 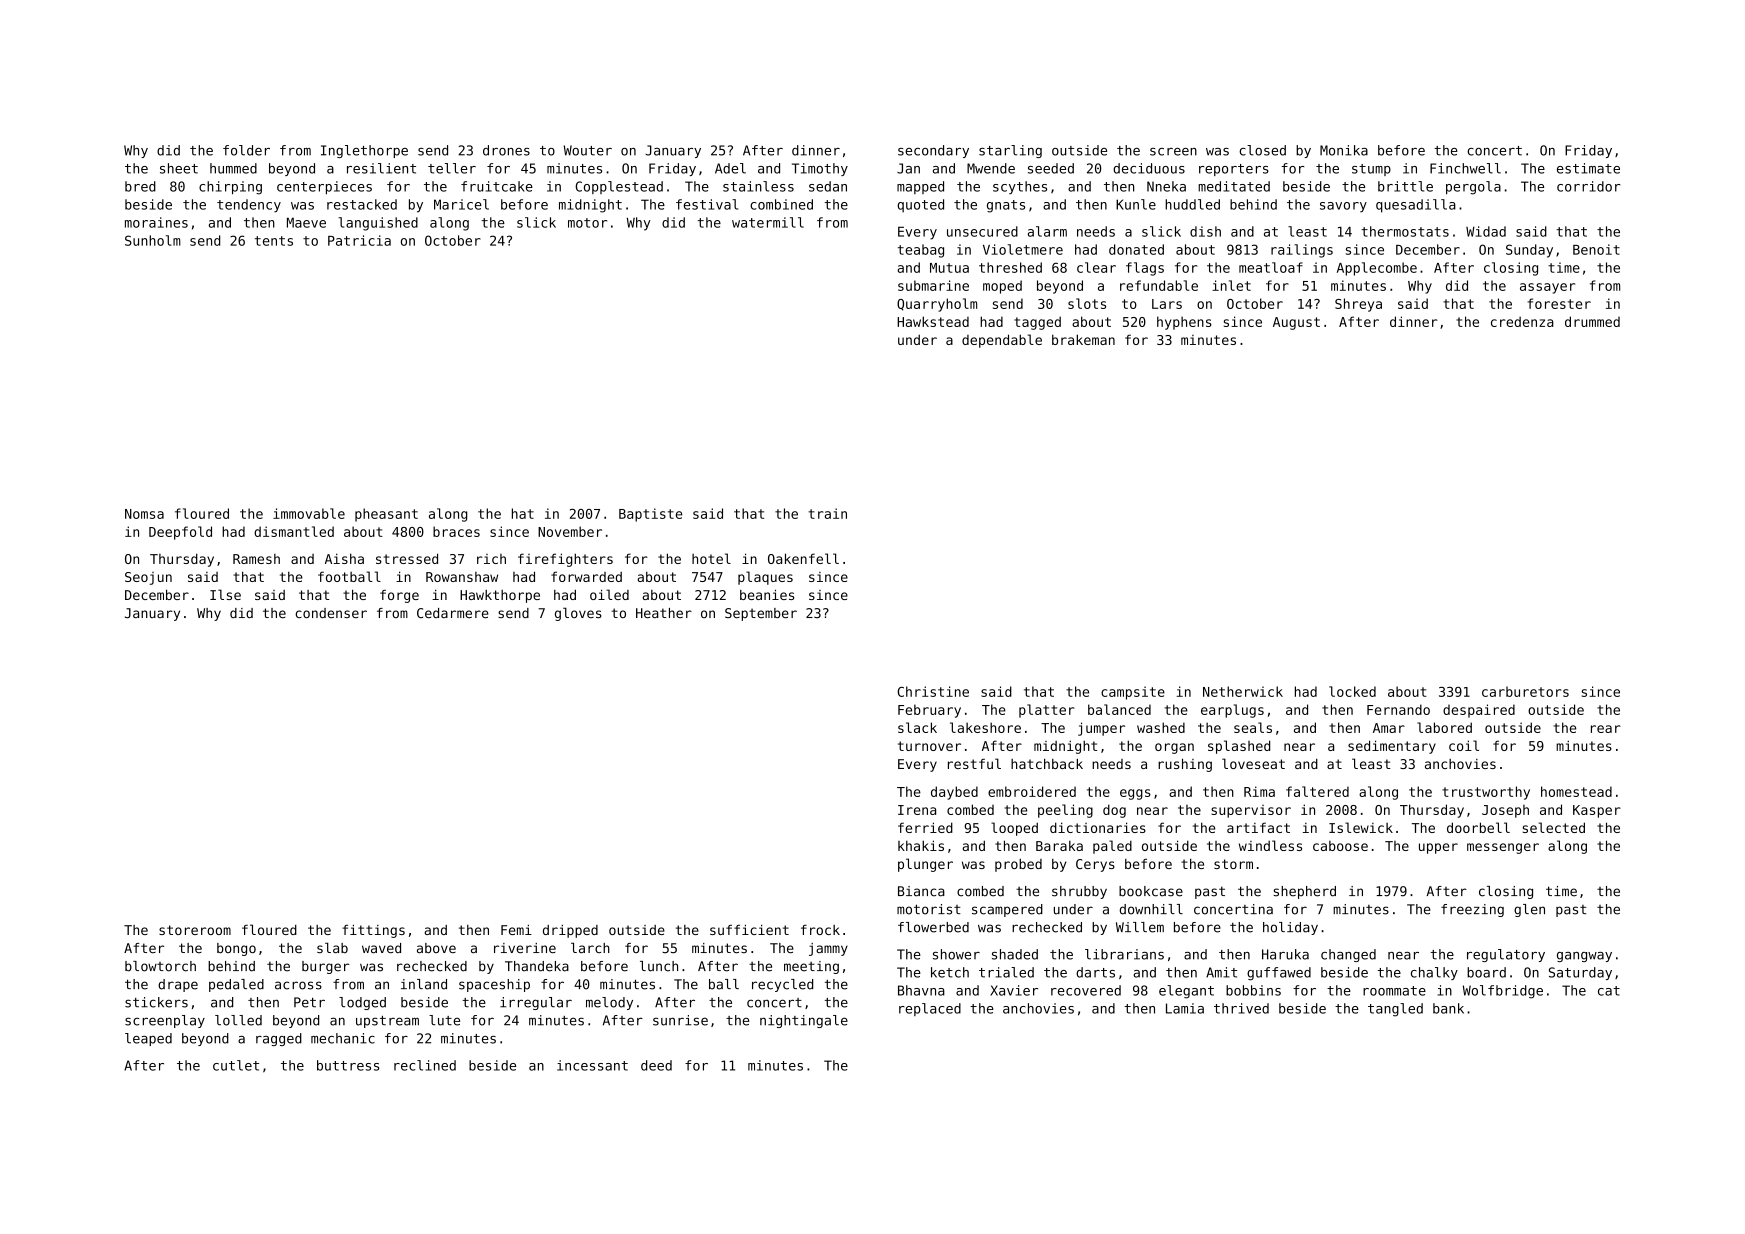 I want to click on Islewick, so click(x=1361, y=827).
